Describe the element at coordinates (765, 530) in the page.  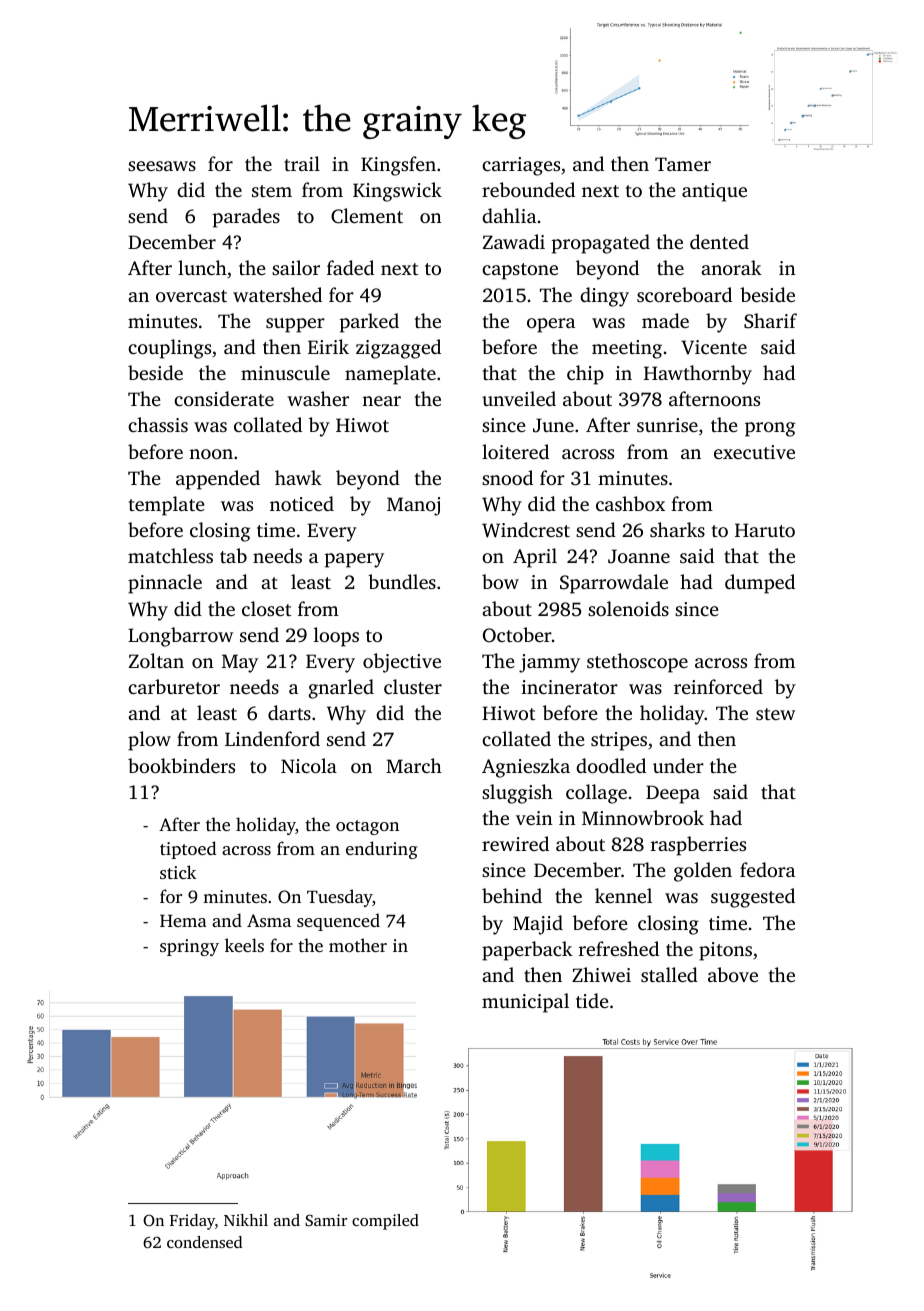
I see `Haruto` at that location.
